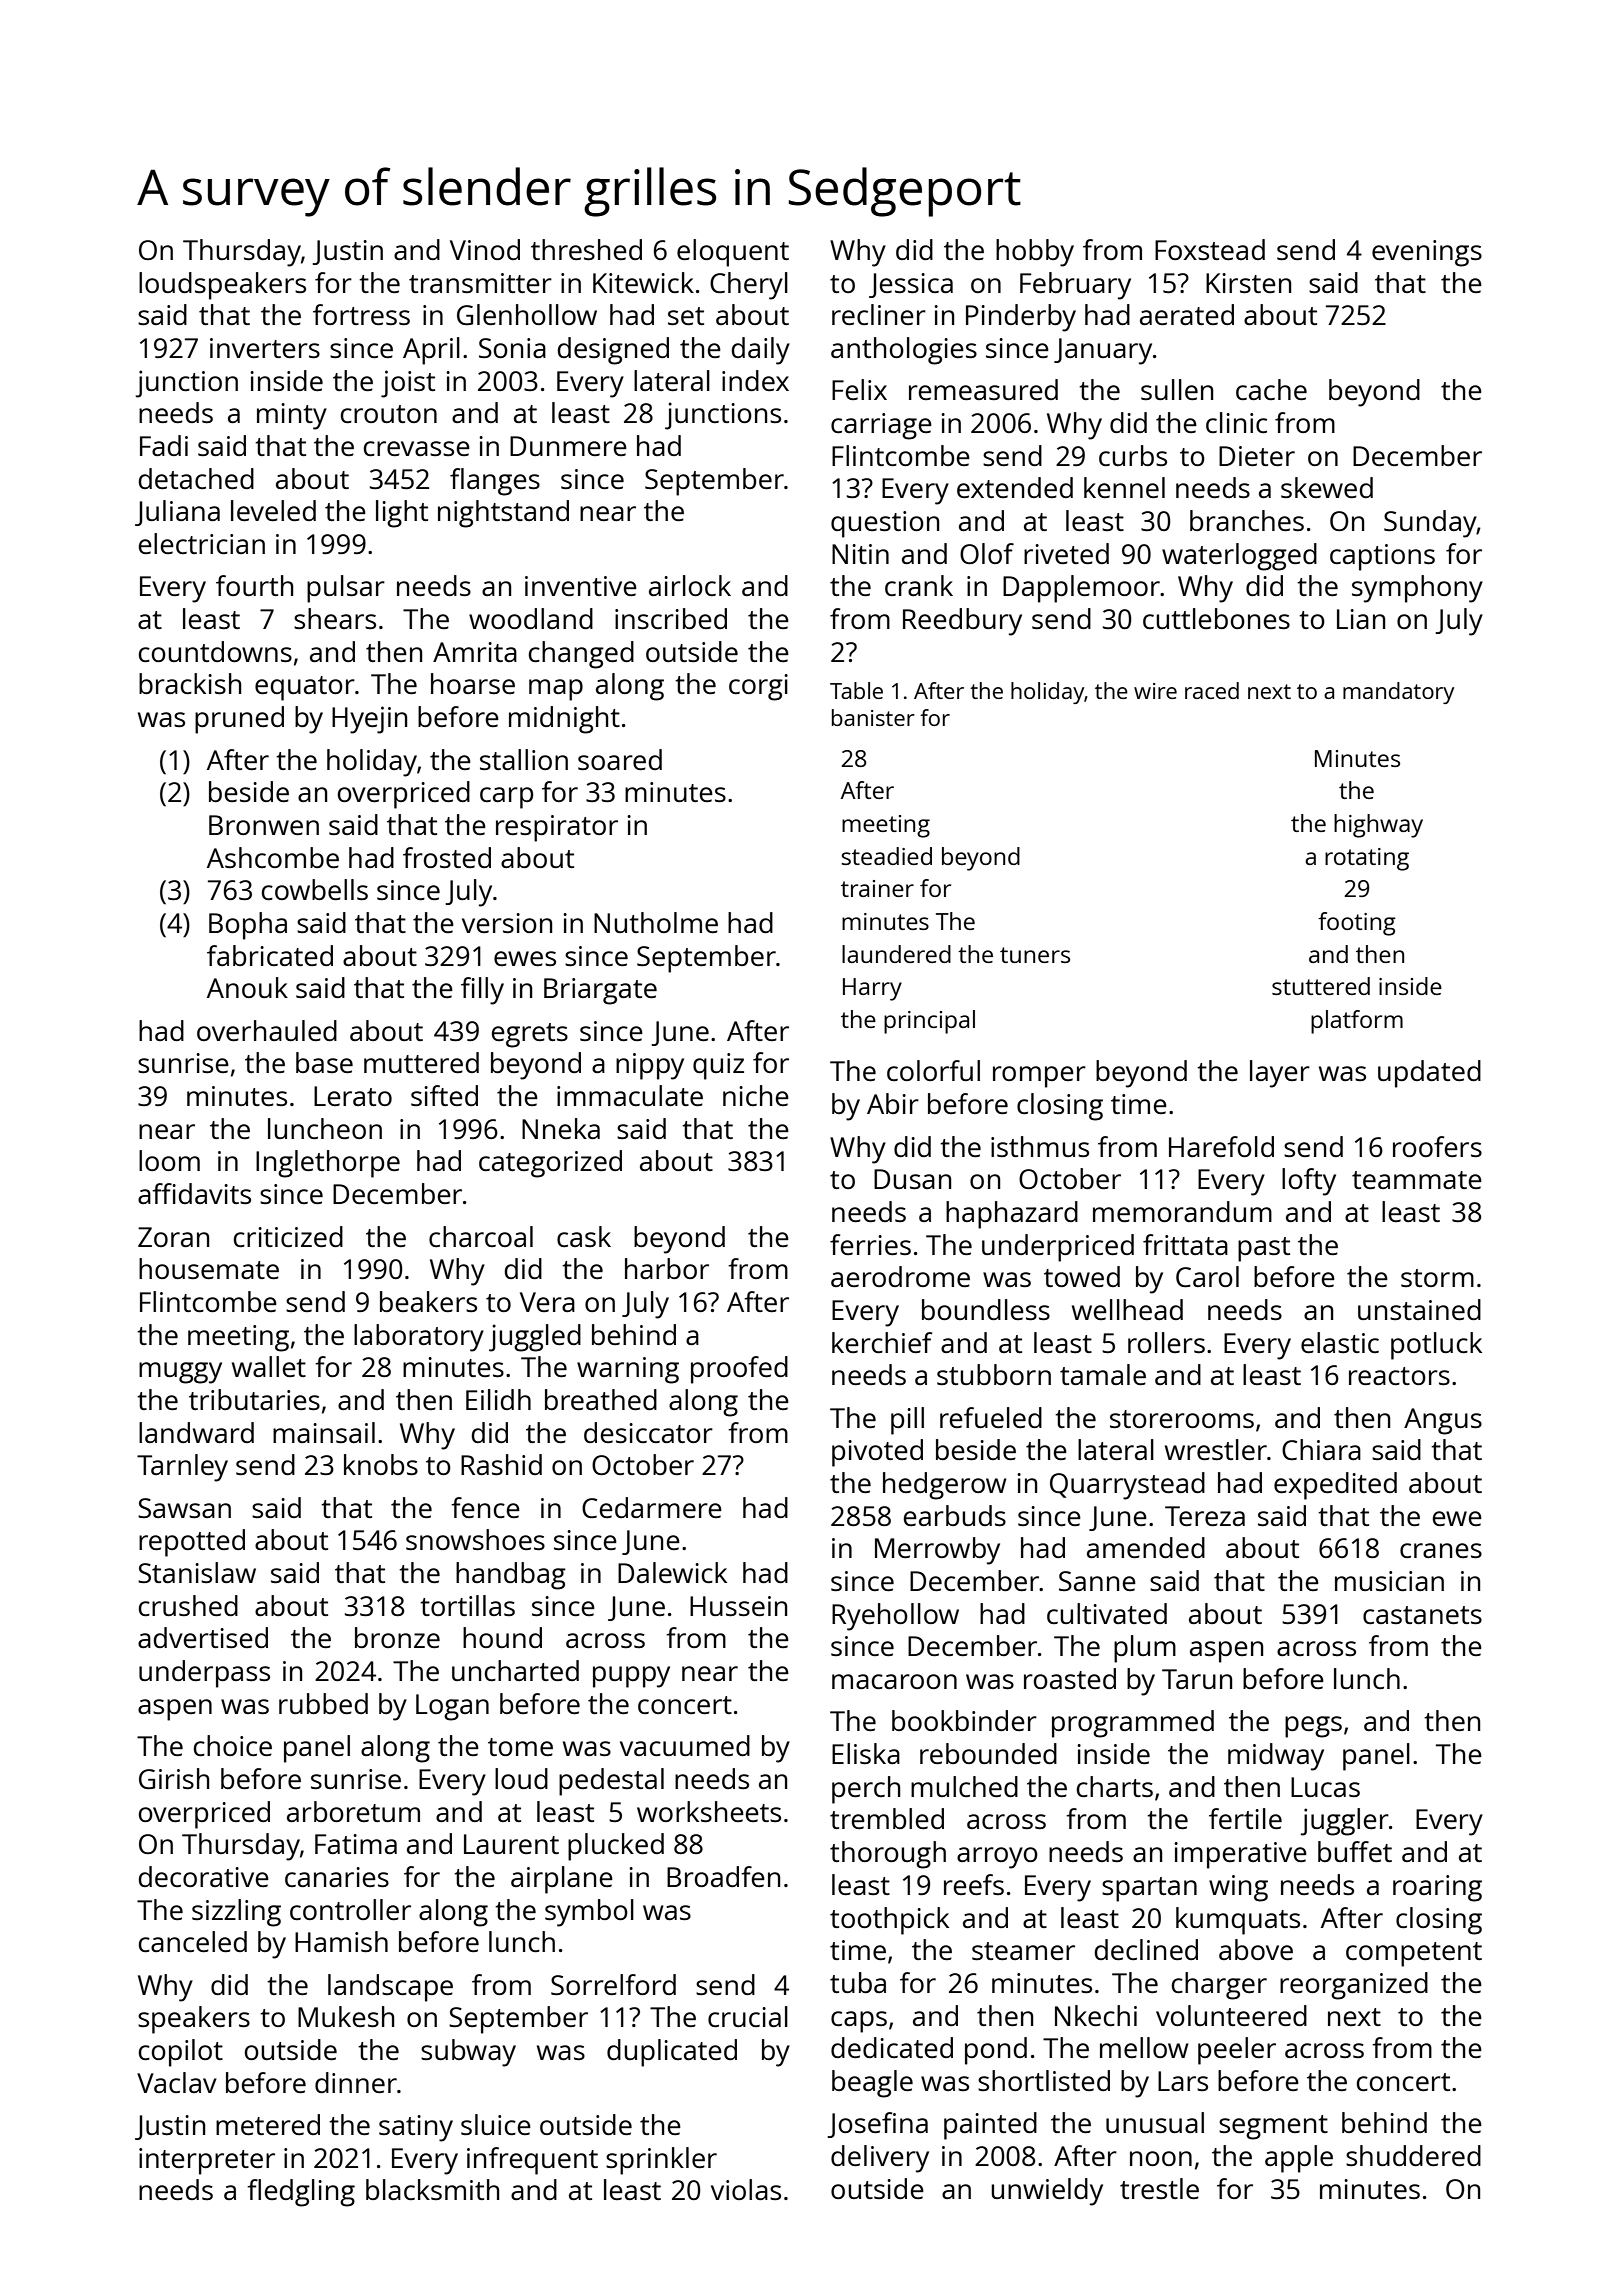  I want to click on banister, so click(873, 717).
